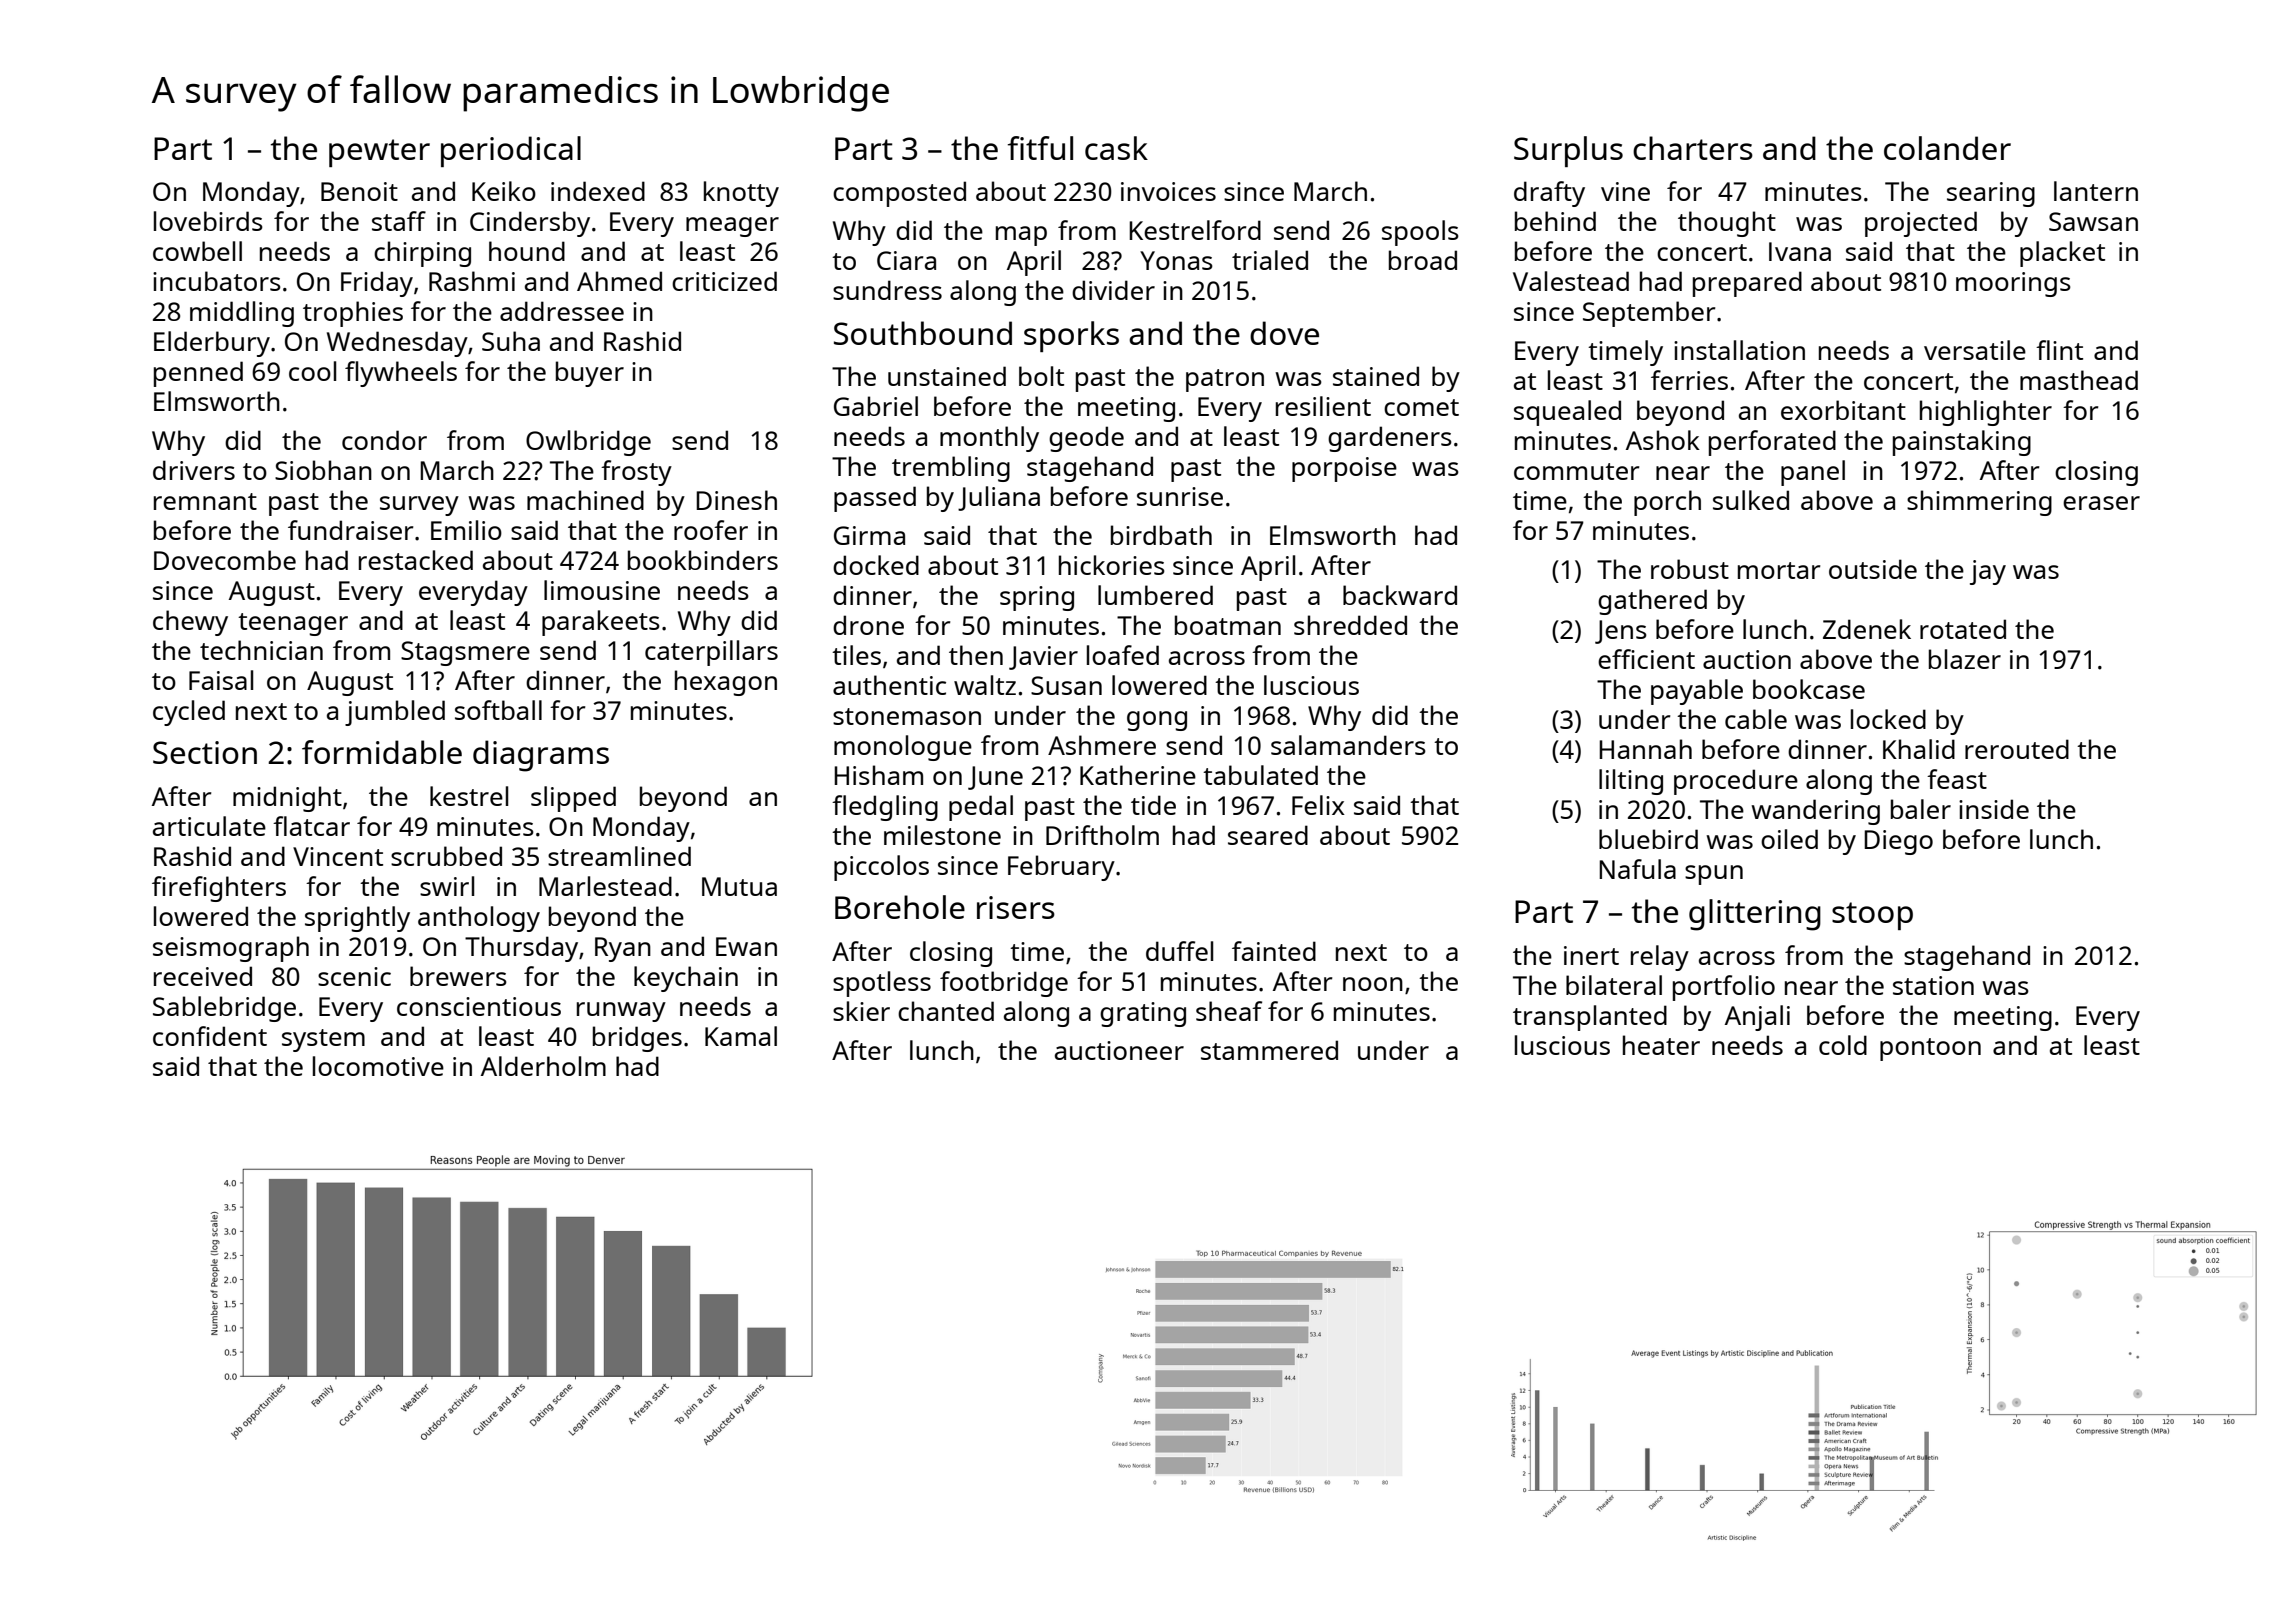 Image resolution: width=2292 pixels, height=1620 pixels. I want to click on porpoise, so click(1344, 469).
